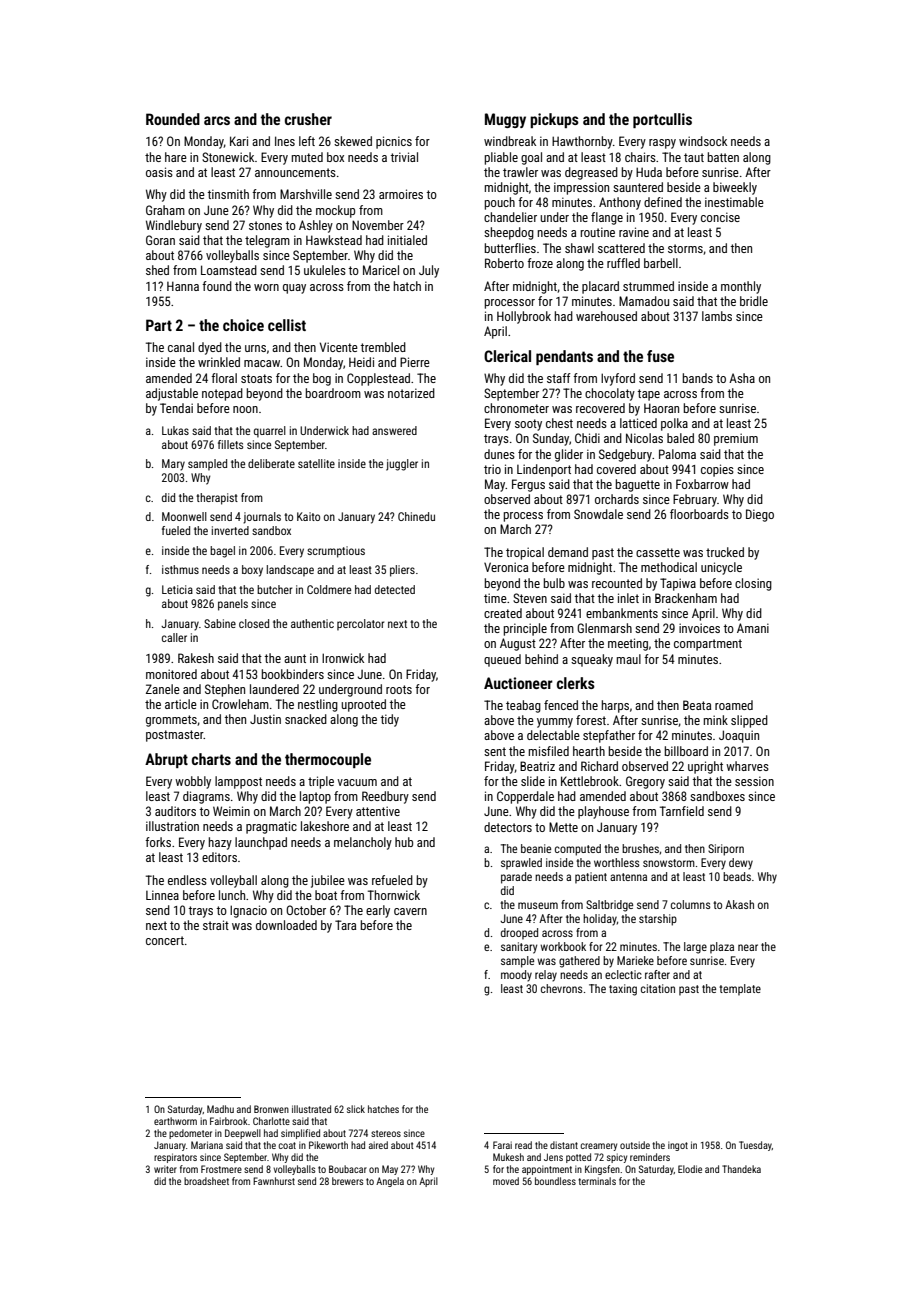  I want to click on Rounded, so click(173, 119).
